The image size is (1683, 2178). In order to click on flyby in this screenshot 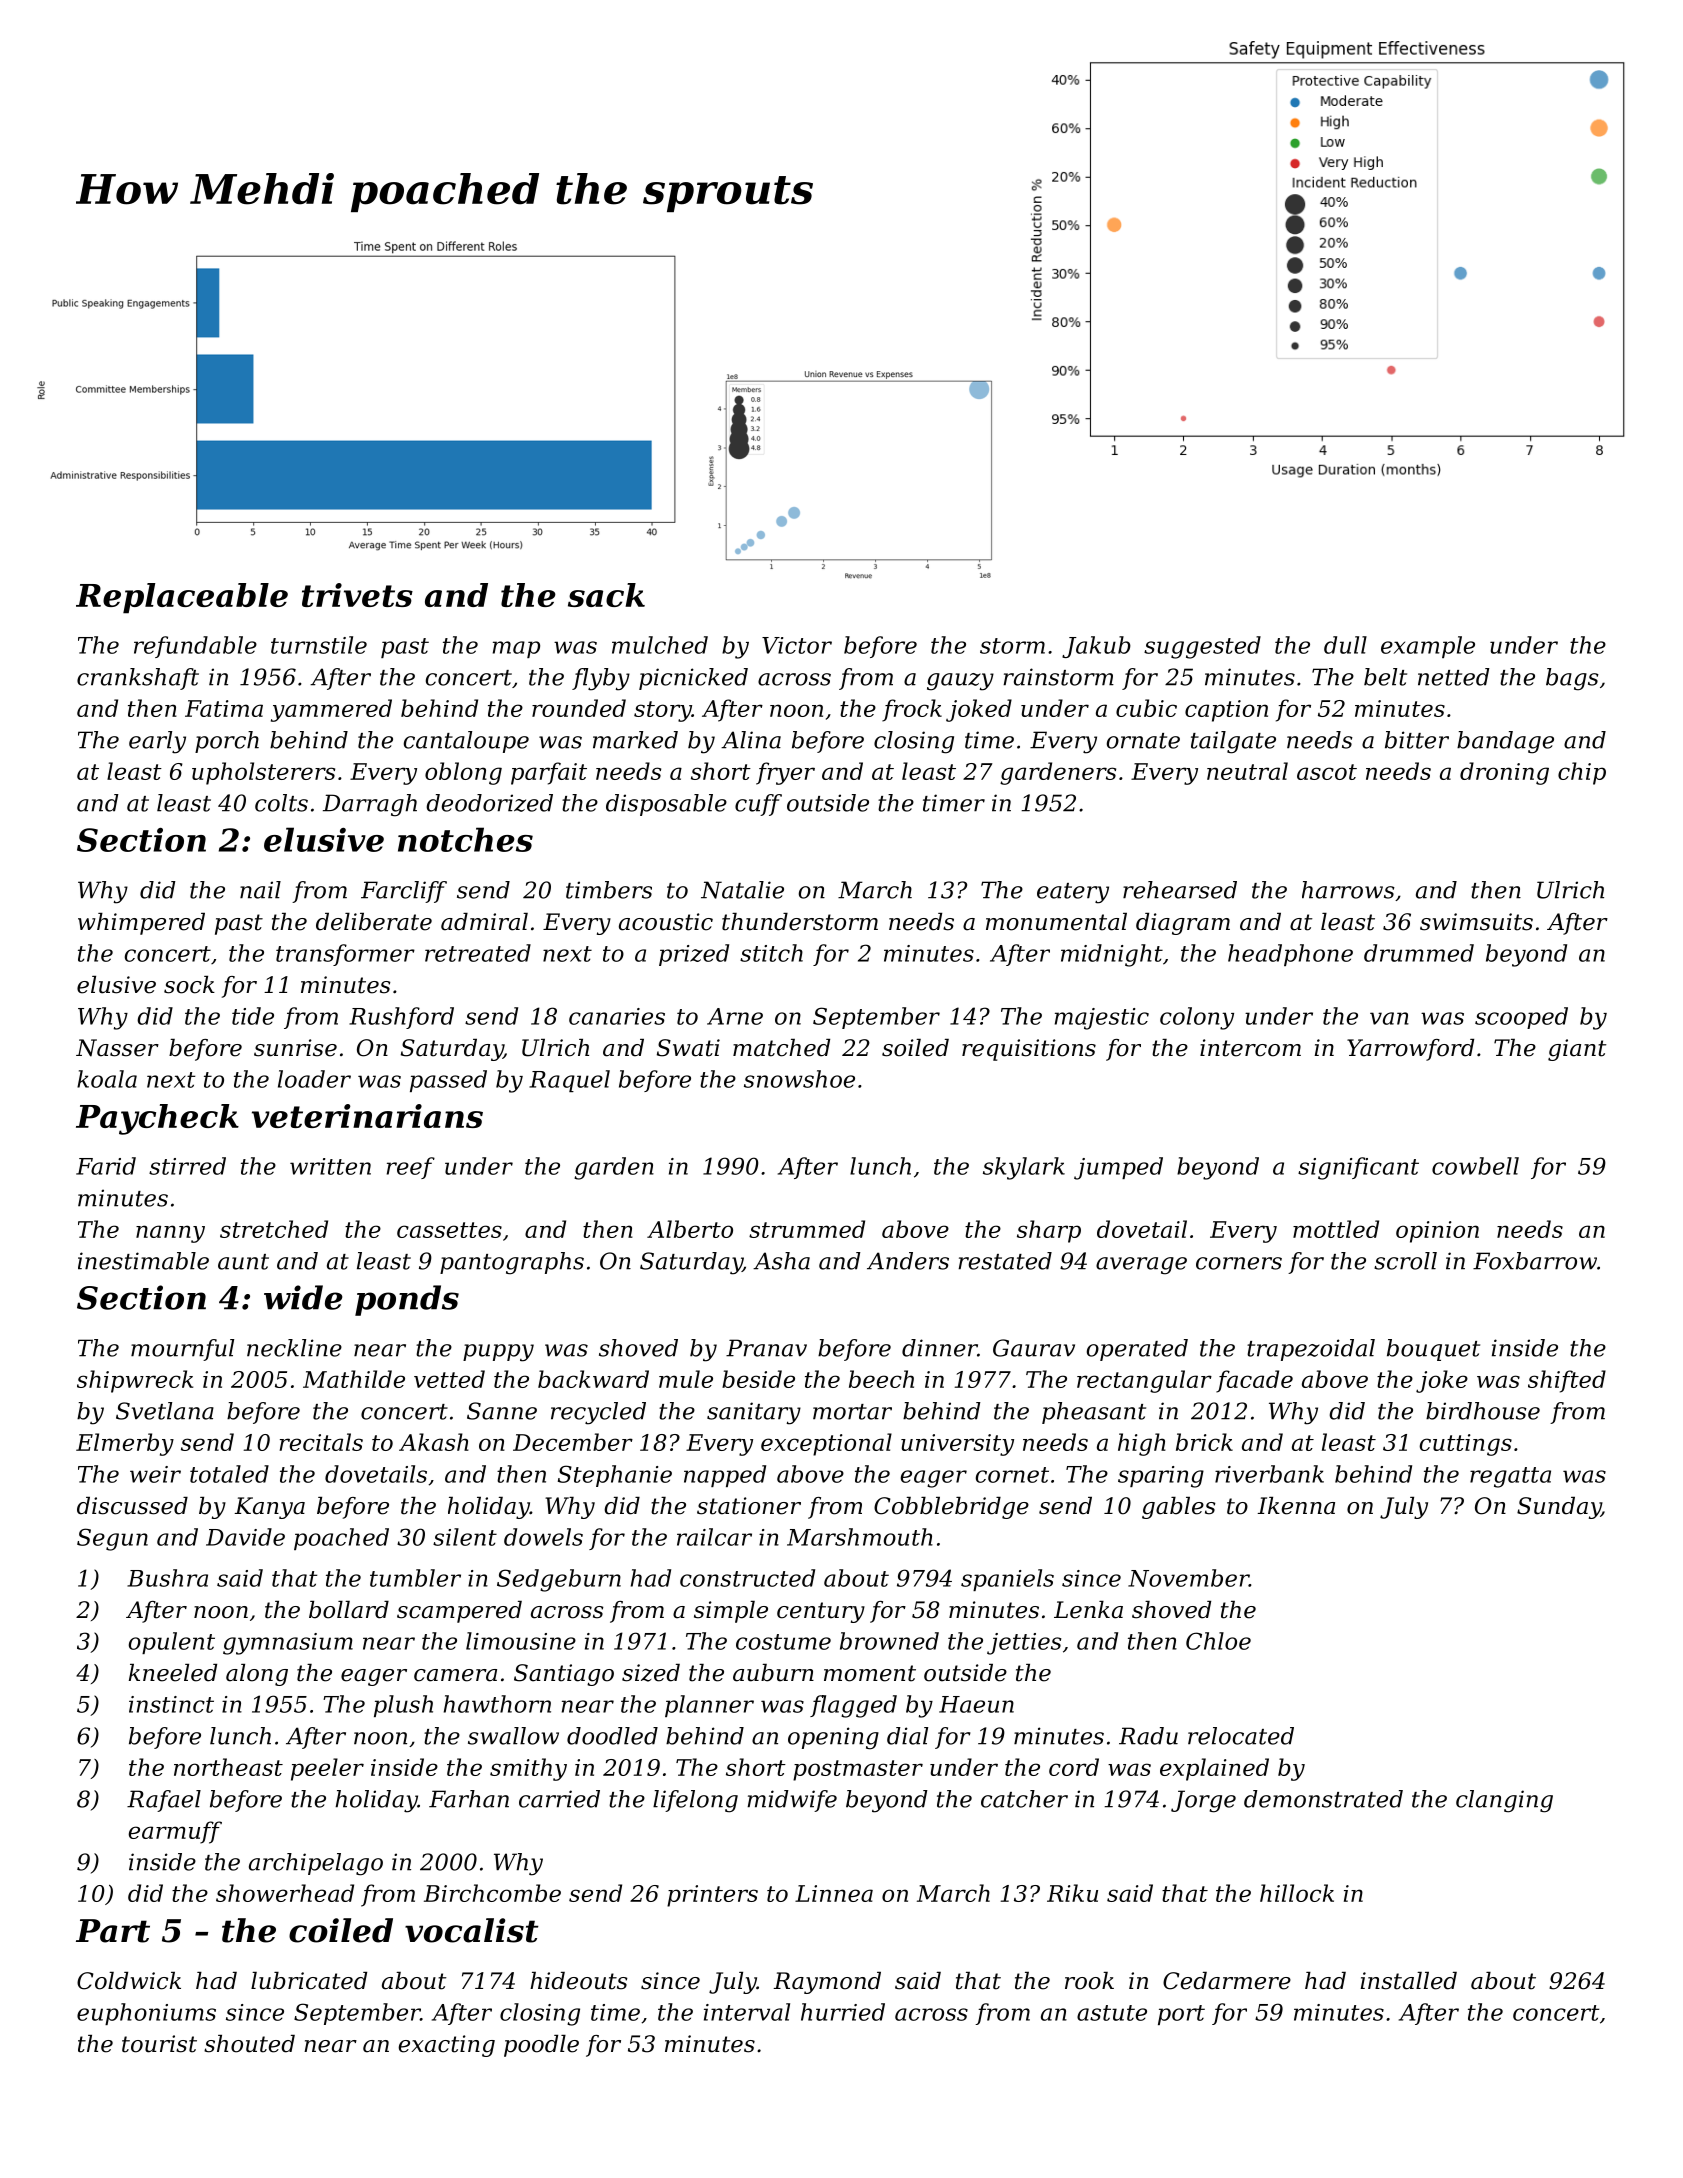, I will do `click(601, 679)`.
